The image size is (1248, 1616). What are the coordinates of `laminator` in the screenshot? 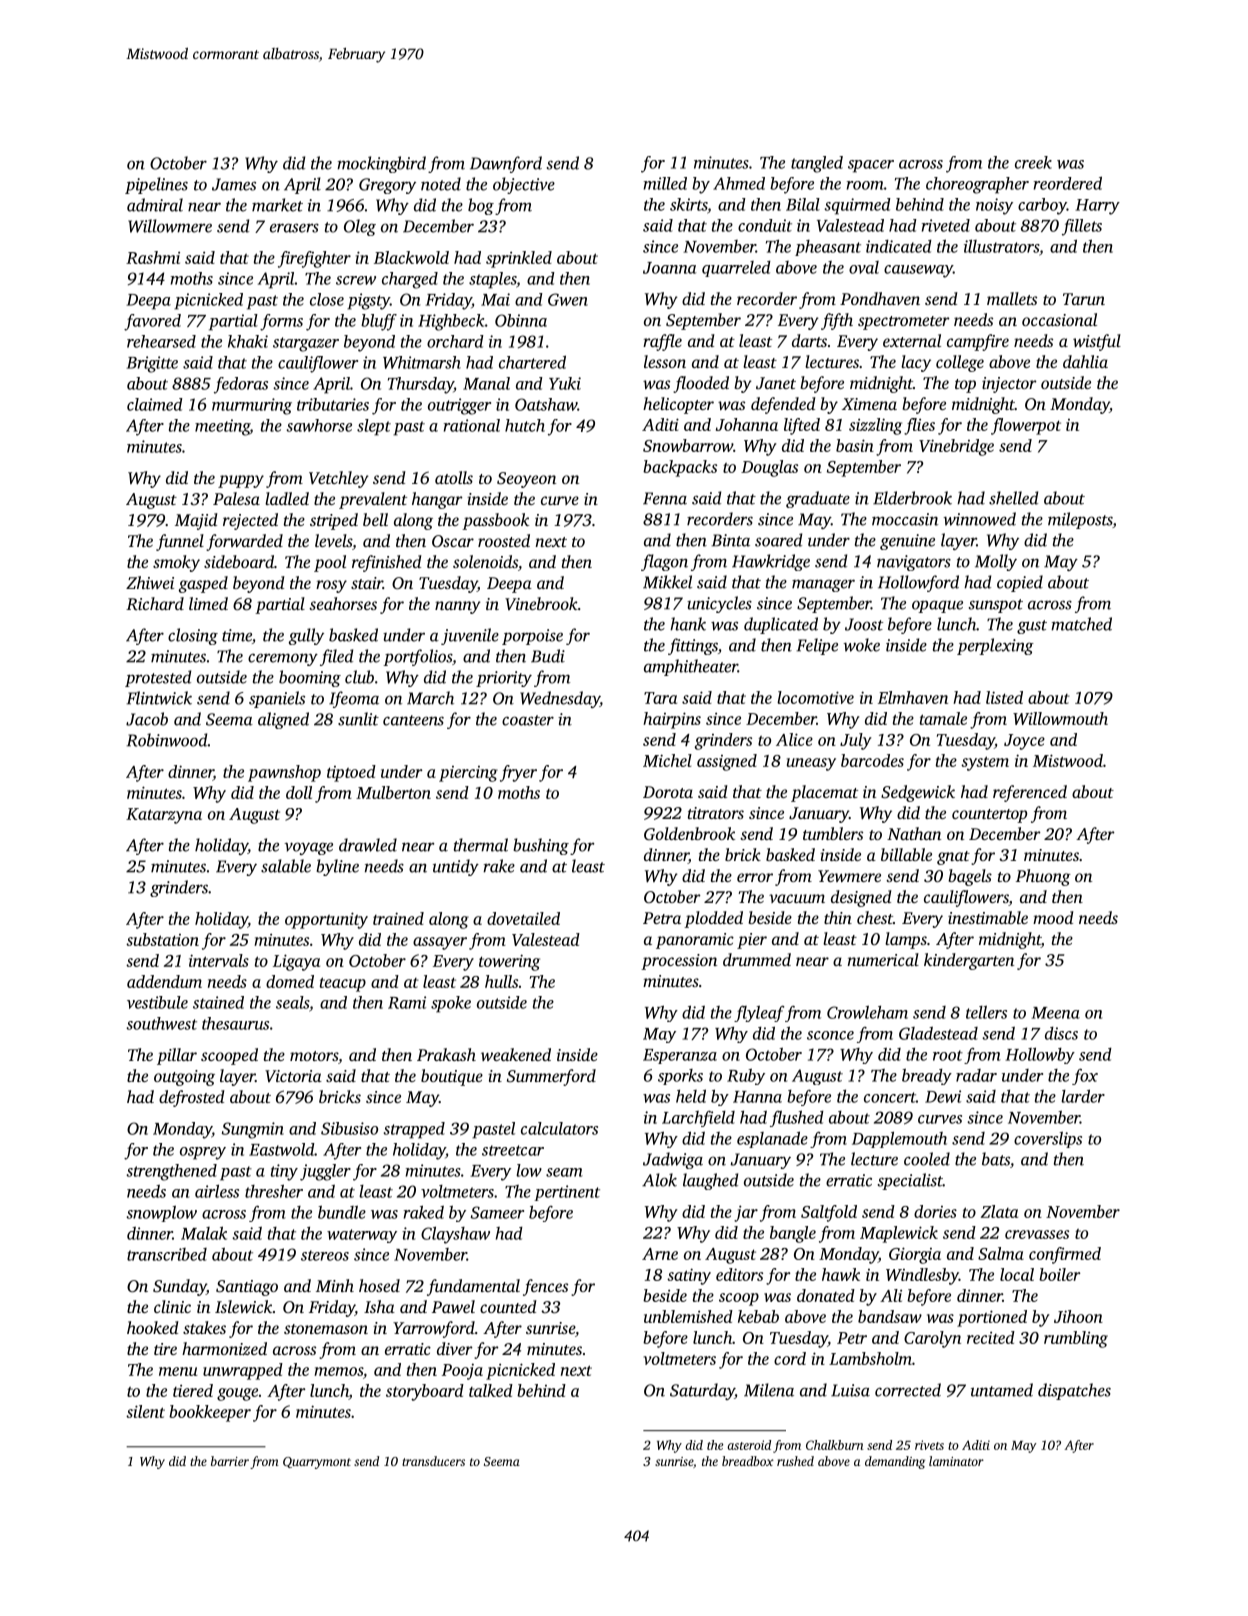 It's located at (956, 1461).
